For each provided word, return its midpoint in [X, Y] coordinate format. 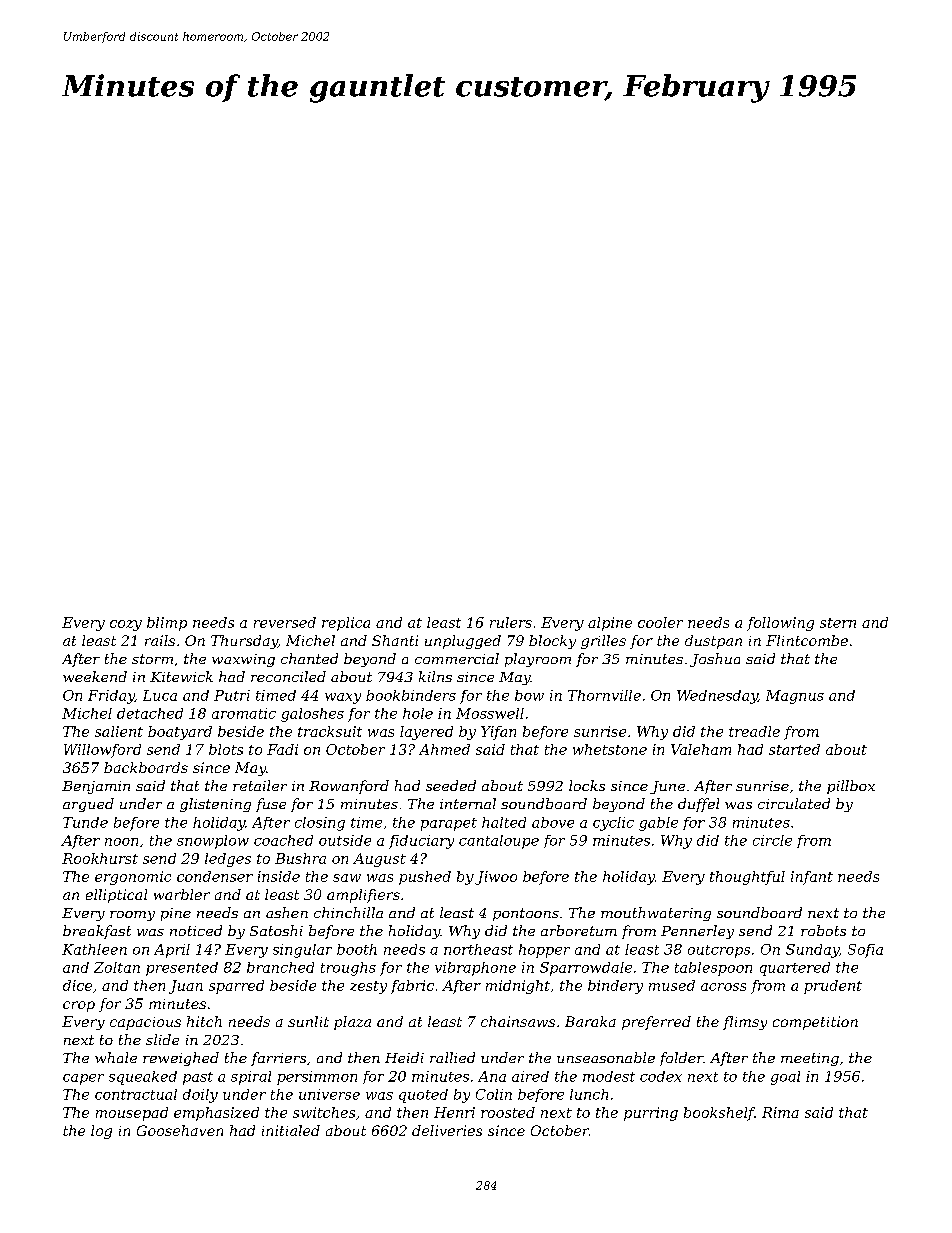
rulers [511, 622]
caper [83, 1079]
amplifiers [363, 896]
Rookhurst [100, 858]
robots [823, 930]
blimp [167, 624]
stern [838, 623]
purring [651, 1114]
